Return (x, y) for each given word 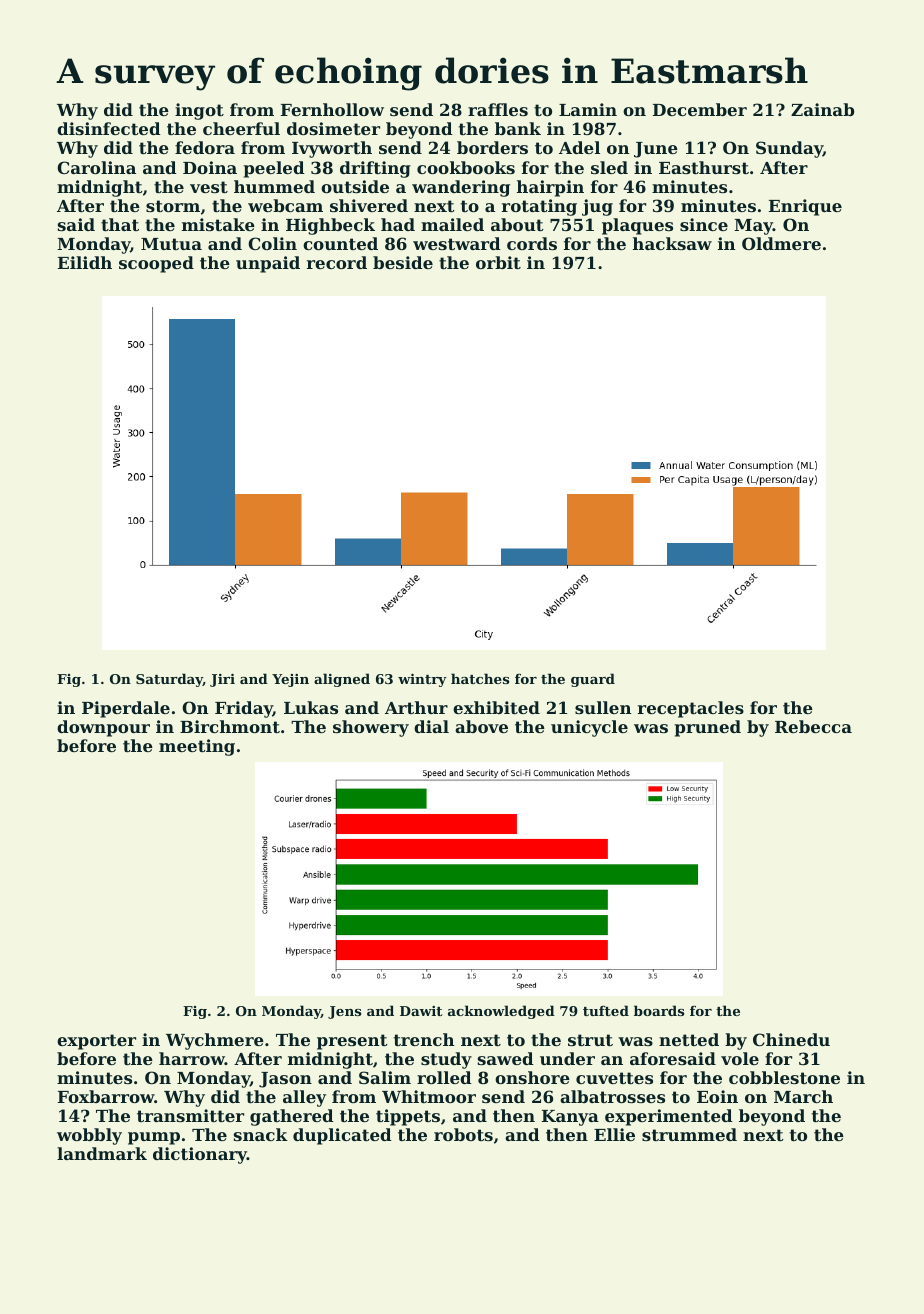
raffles (498, 109)
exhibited (496, 707)
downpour (103, 728)
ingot (199, 111)
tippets (408, 1117)
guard (593, 680)
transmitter (190, 1115)
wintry (422, 680)
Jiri (222, 680)
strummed (689, 1134)
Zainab (822, 109)
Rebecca (813, 726)
